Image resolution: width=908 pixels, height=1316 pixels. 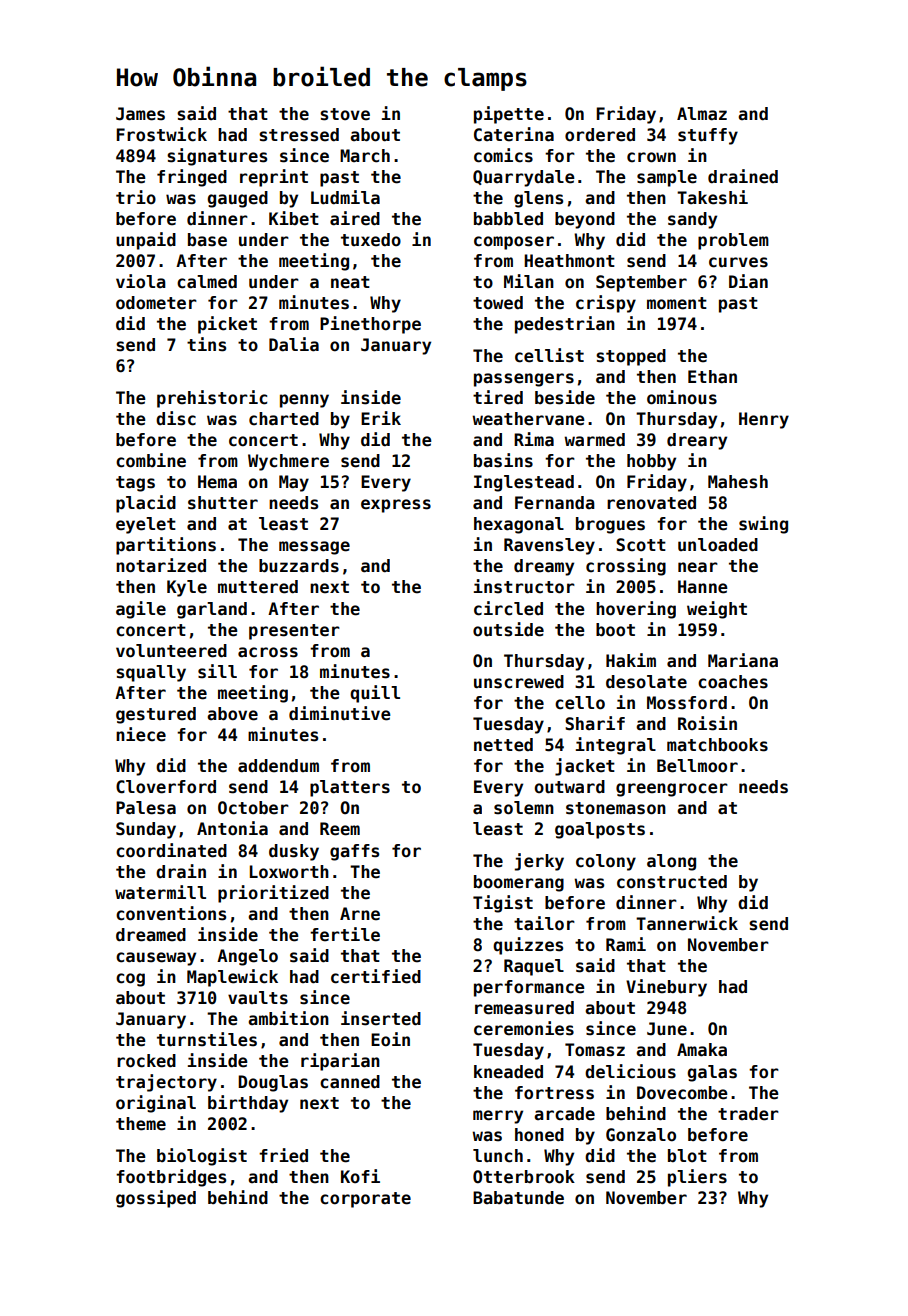 I want to click on Amaka, so click(x=702, y=1050).
